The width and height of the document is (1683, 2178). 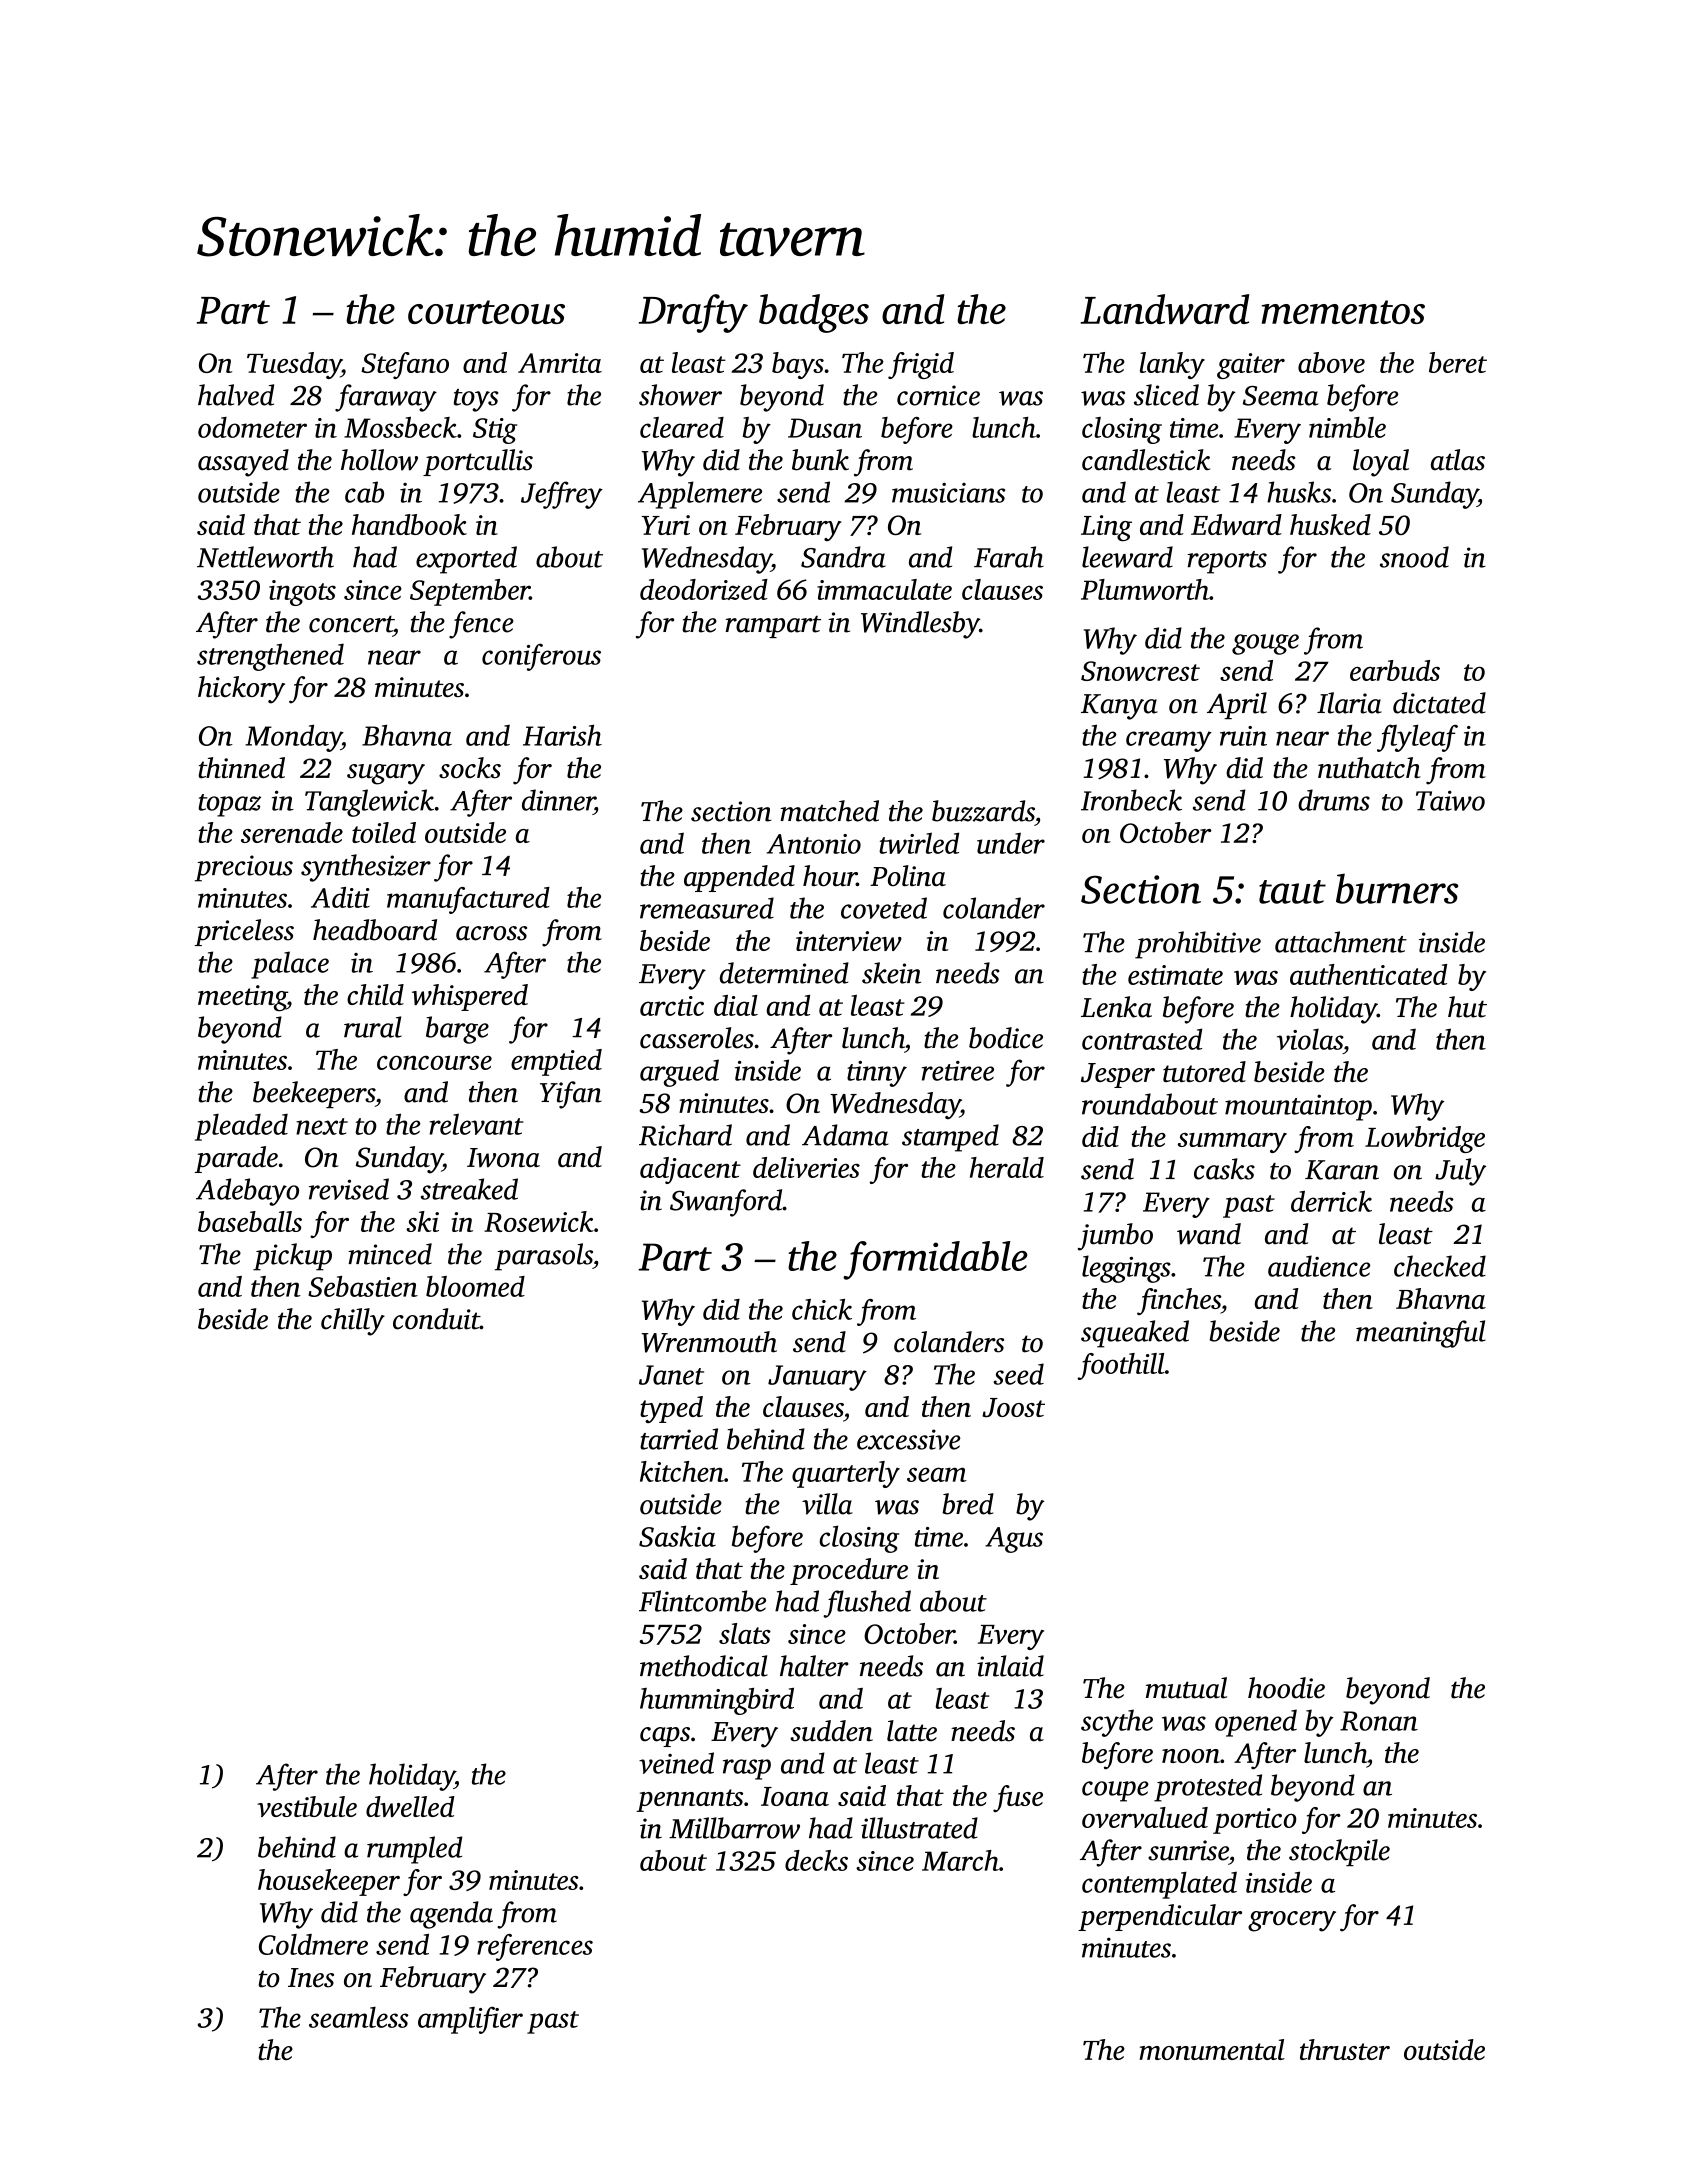 What do you see at coordinates (912, 1731) in the document?
I see `latte` at bounding box center [912, 1731].
